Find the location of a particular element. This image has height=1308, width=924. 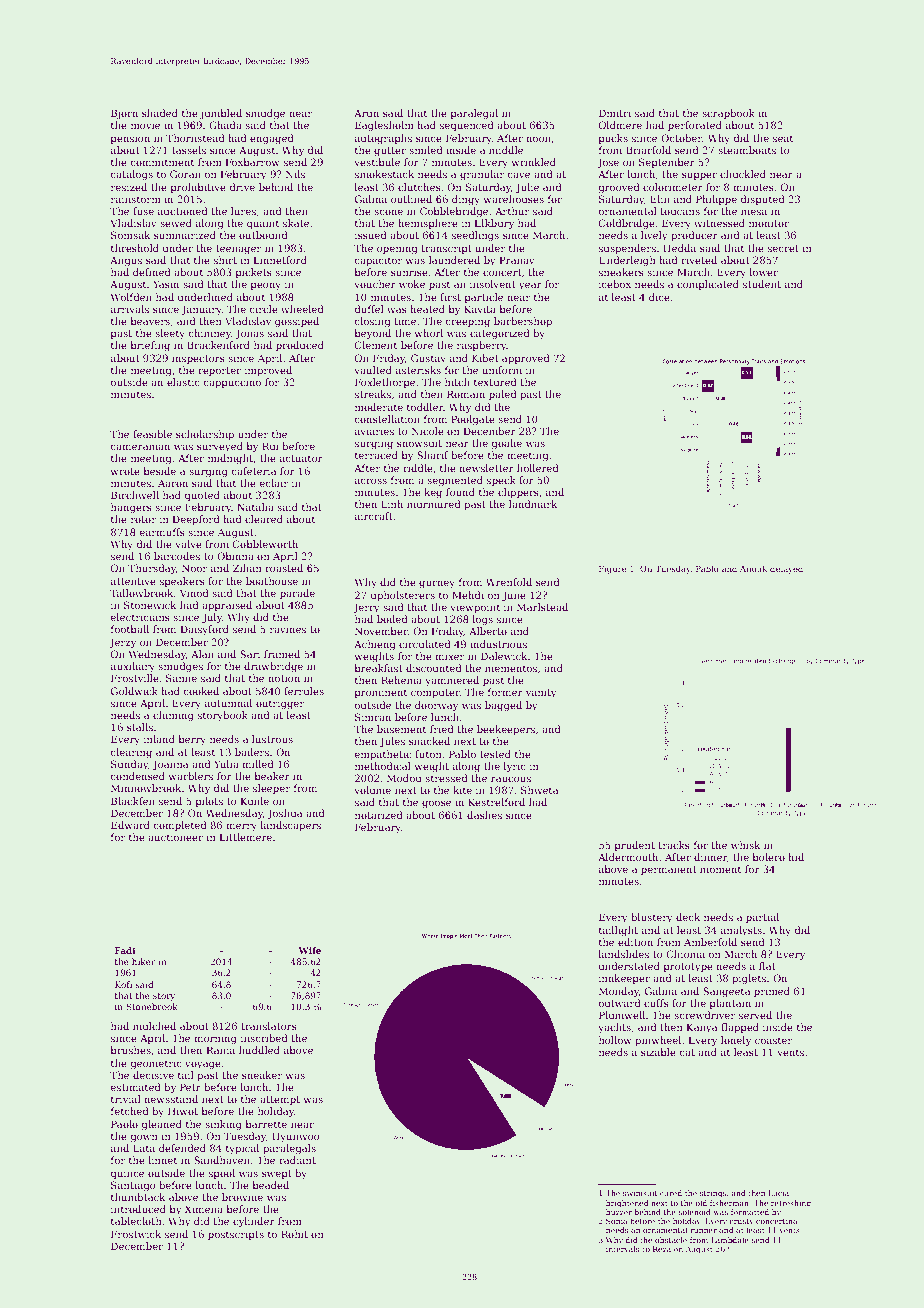

translators is located at coordinates (269, 1026).
